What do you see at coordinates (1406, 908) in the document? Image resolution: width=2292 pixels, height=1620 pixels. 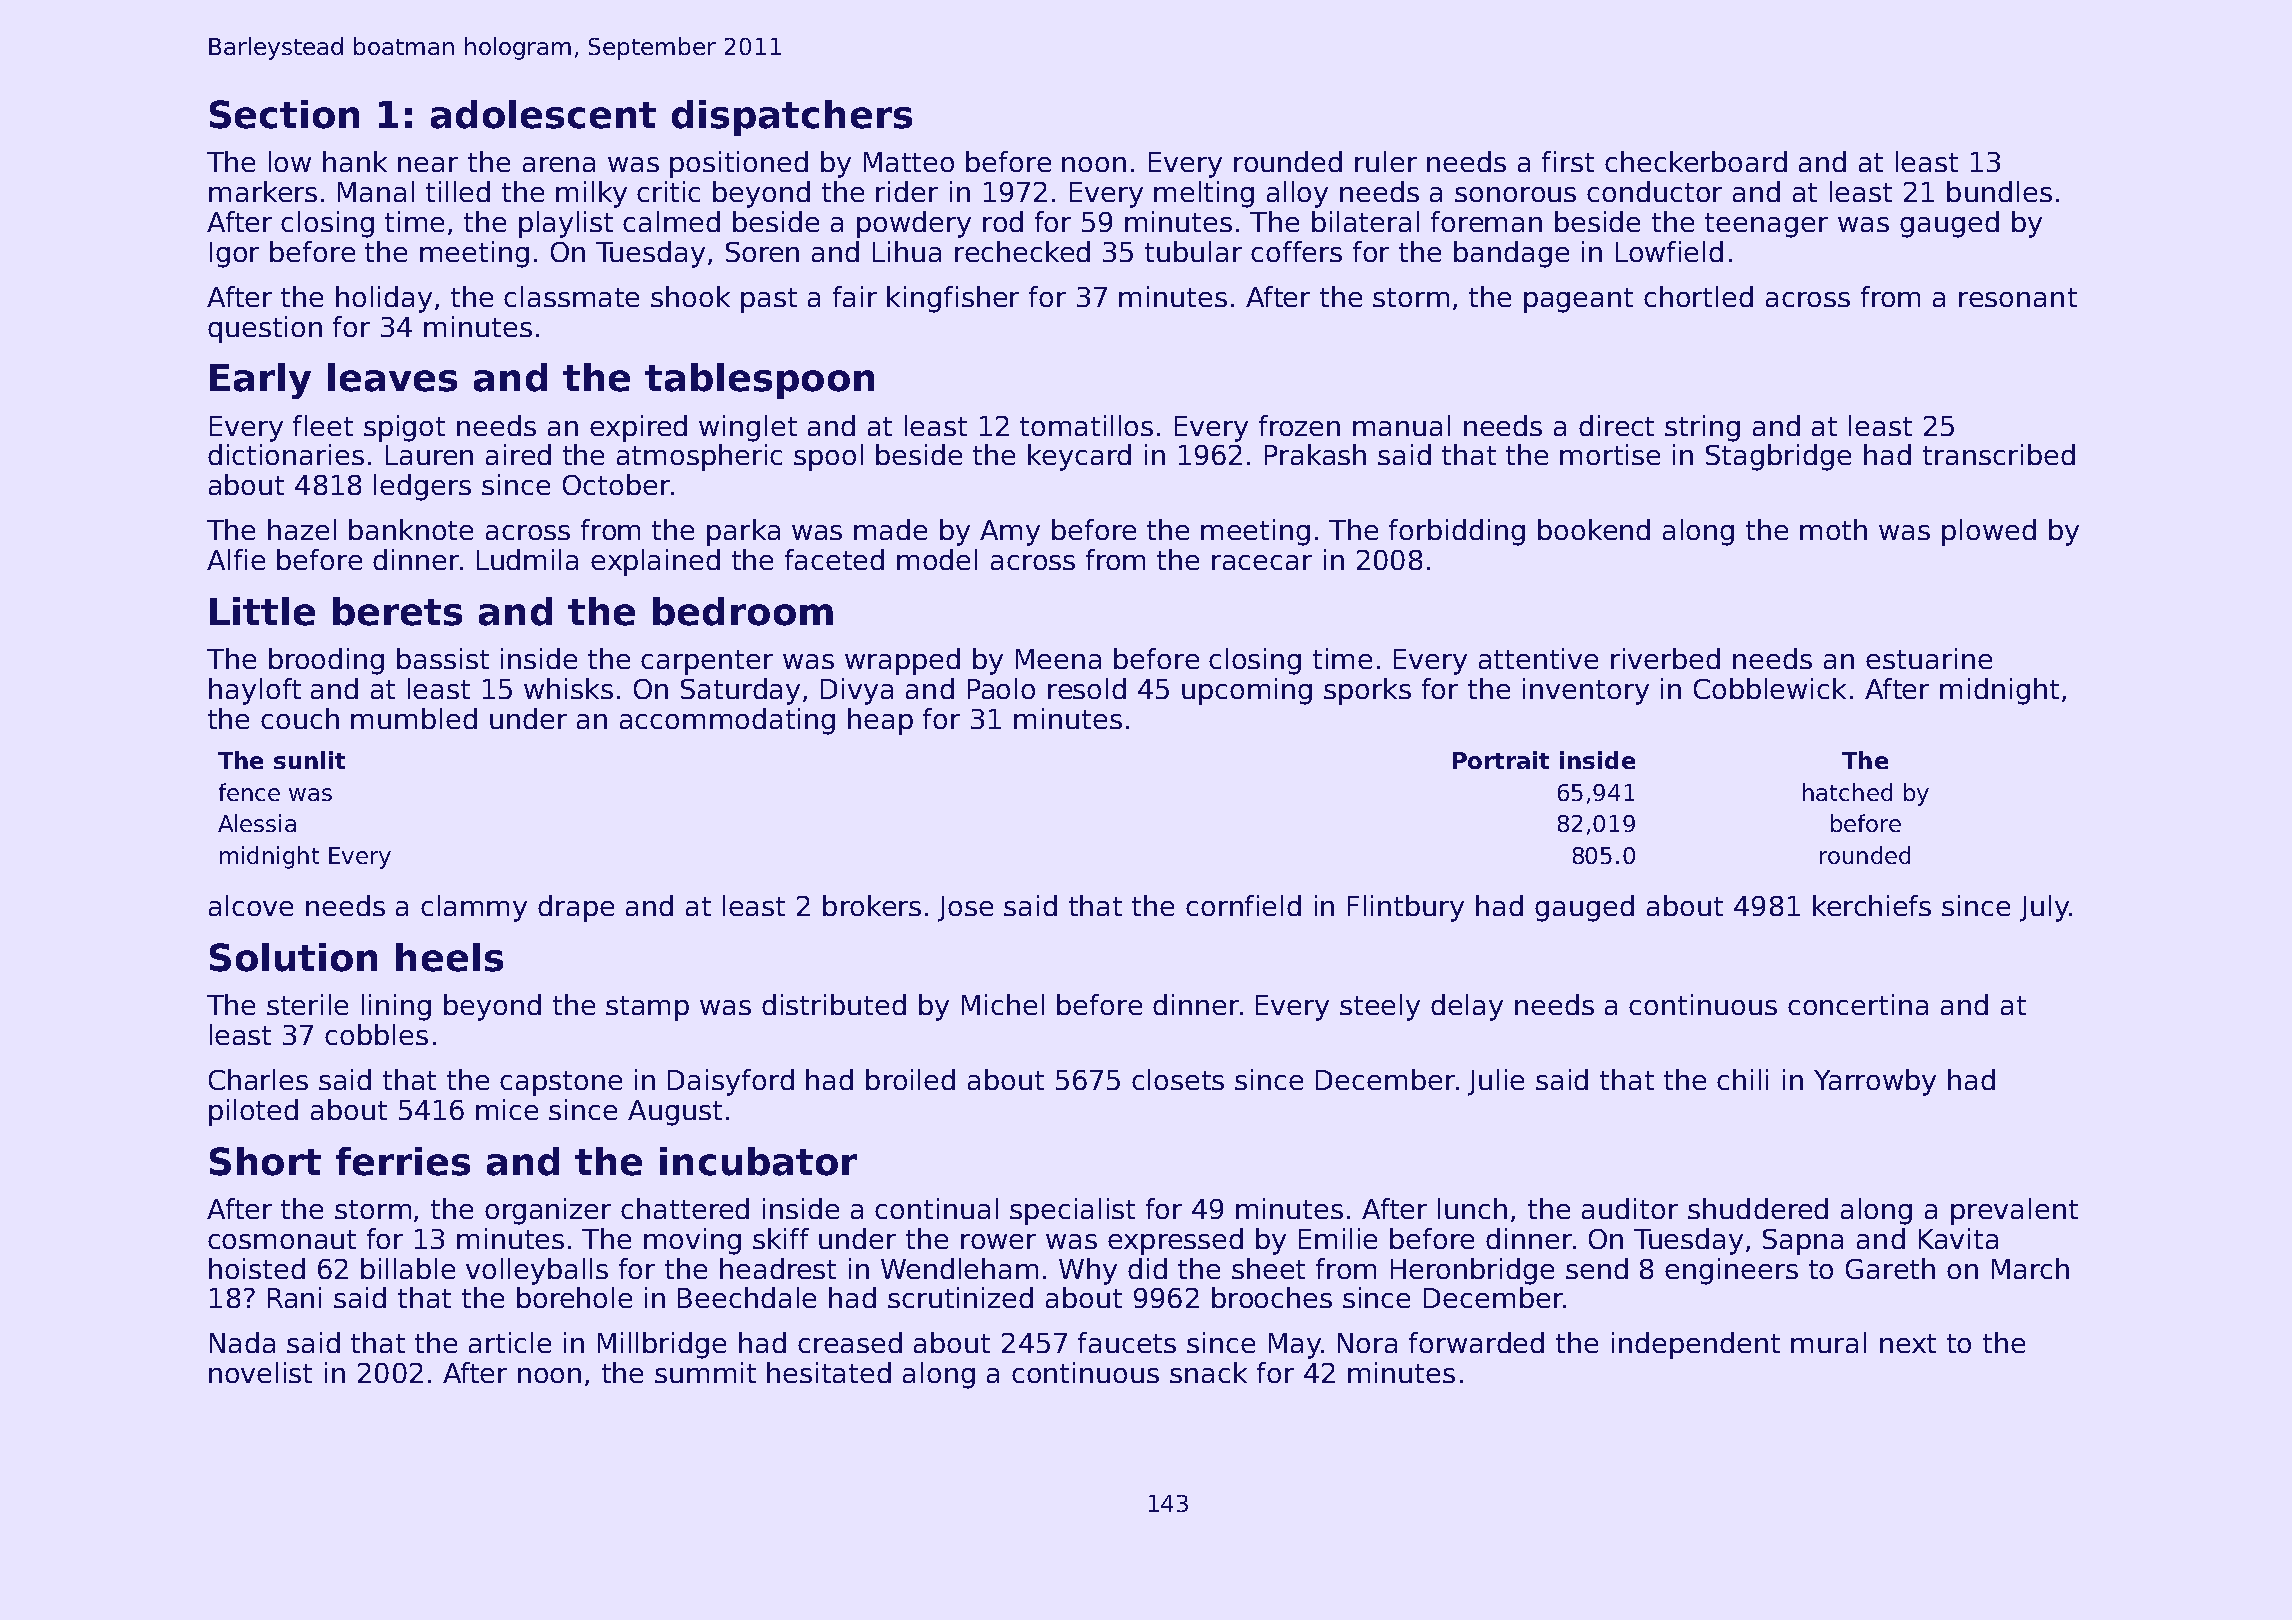 I see `Flintbury` at bounding box center [1406, 908].
